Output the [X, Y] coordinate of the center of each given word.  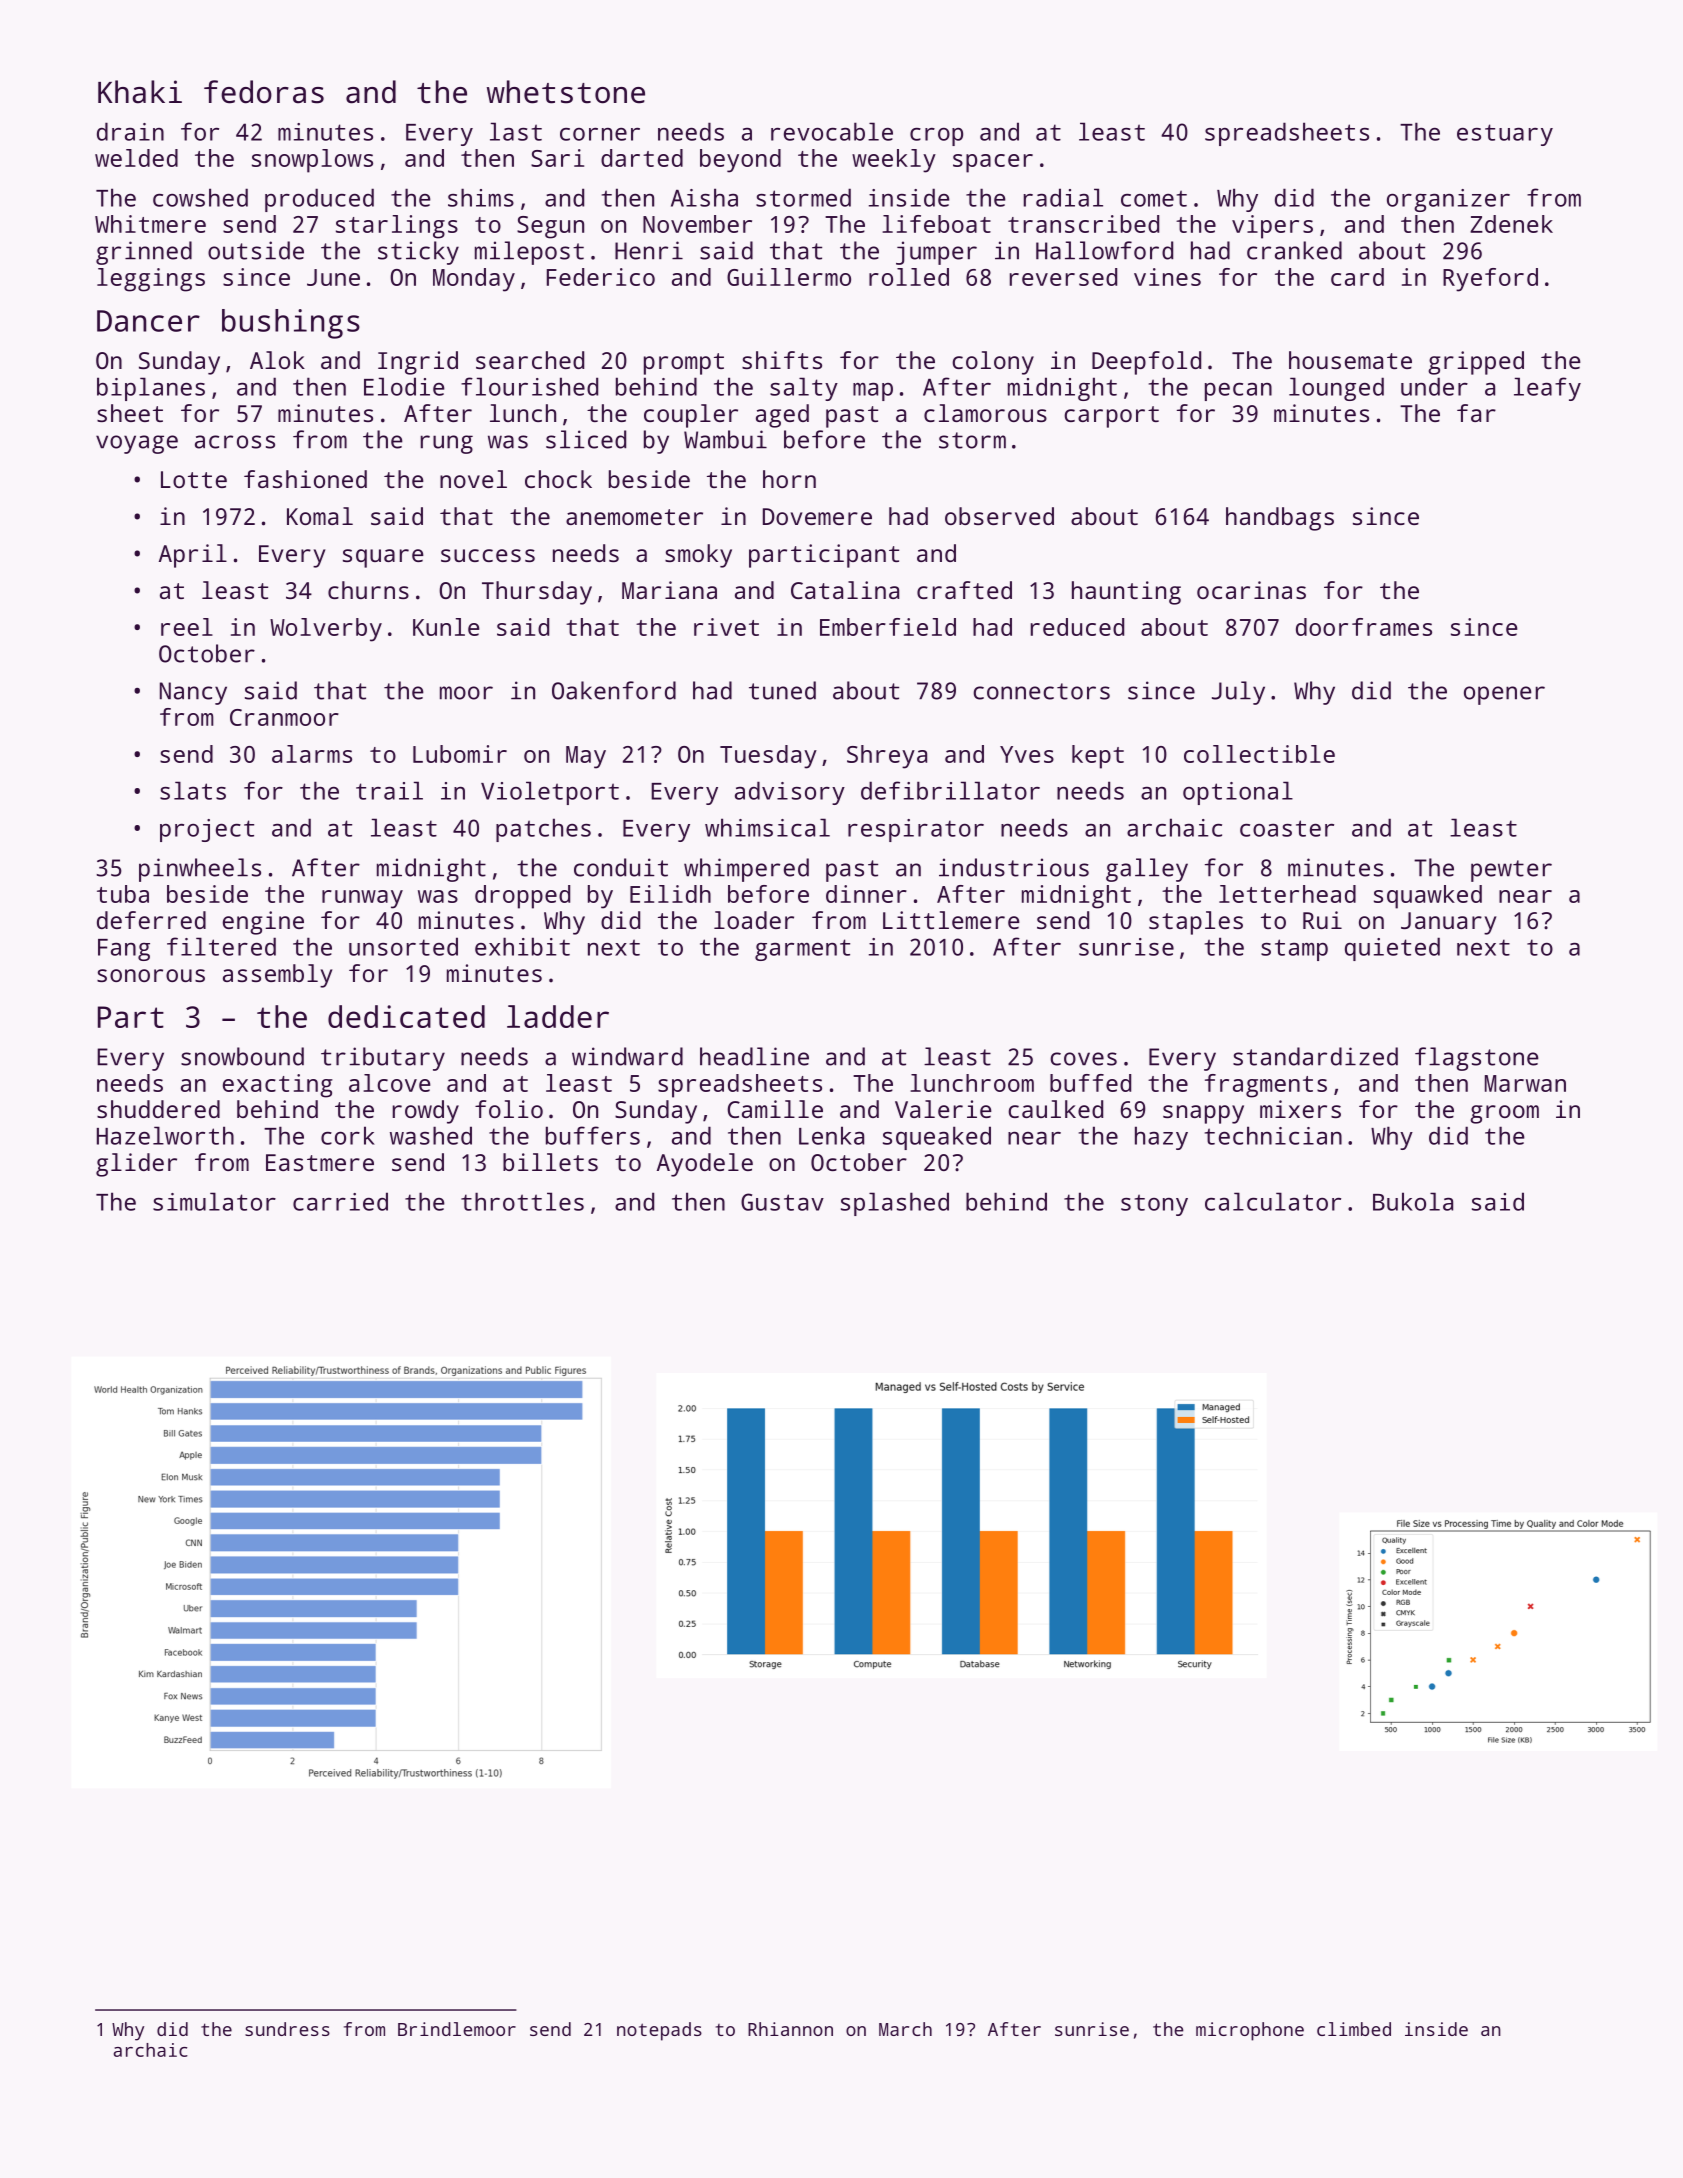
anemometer [634, 517]
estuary [1505, 135]
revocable [832, 131]
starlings [397, 227]
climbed [1354, 2029]
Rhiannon [790, 2029]
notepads [659, 2031]
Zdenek [1511, 224]
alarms [312, 754]
